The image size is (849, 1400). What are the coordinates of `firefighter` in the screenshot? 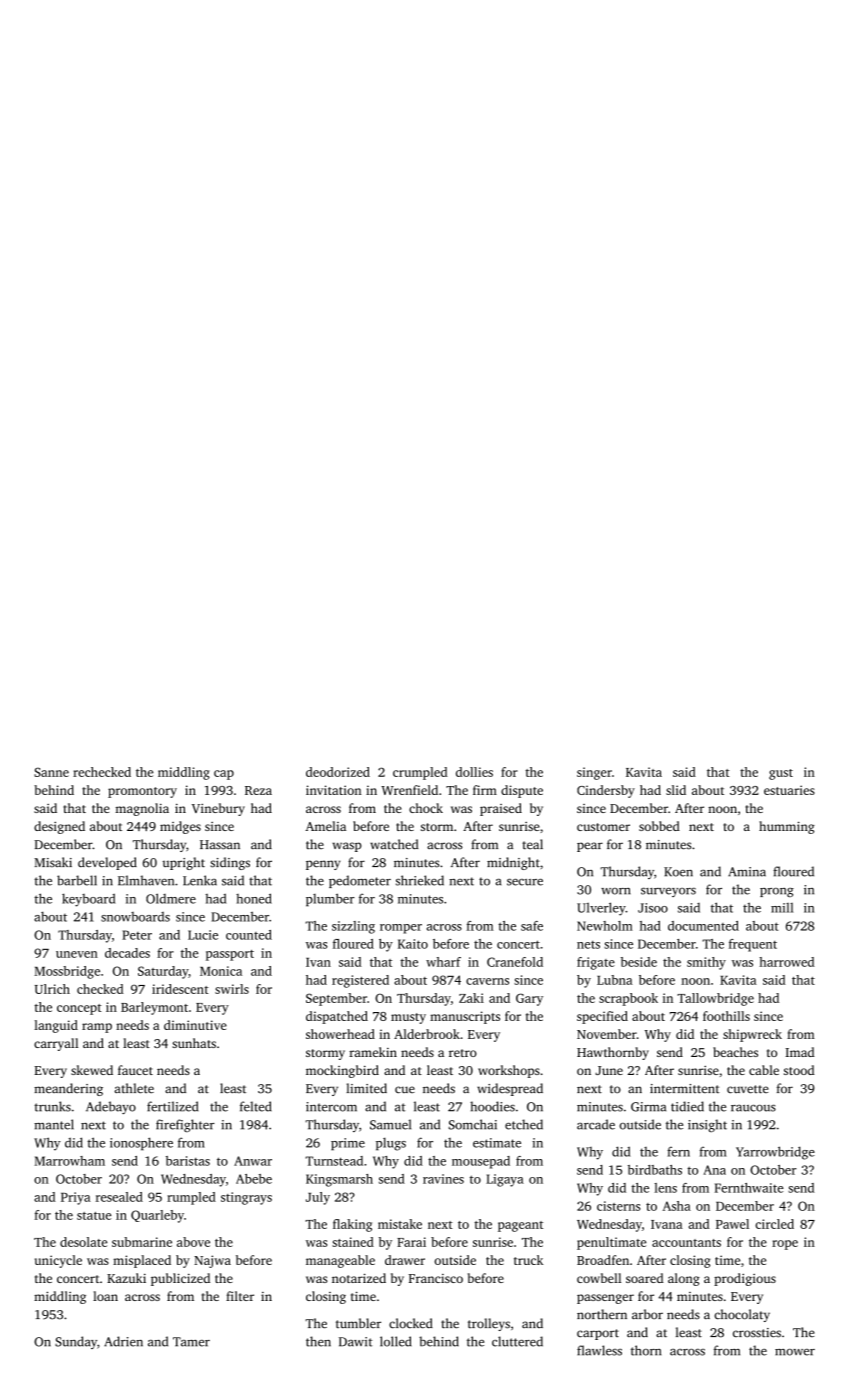 It's located at (185, 1125).
